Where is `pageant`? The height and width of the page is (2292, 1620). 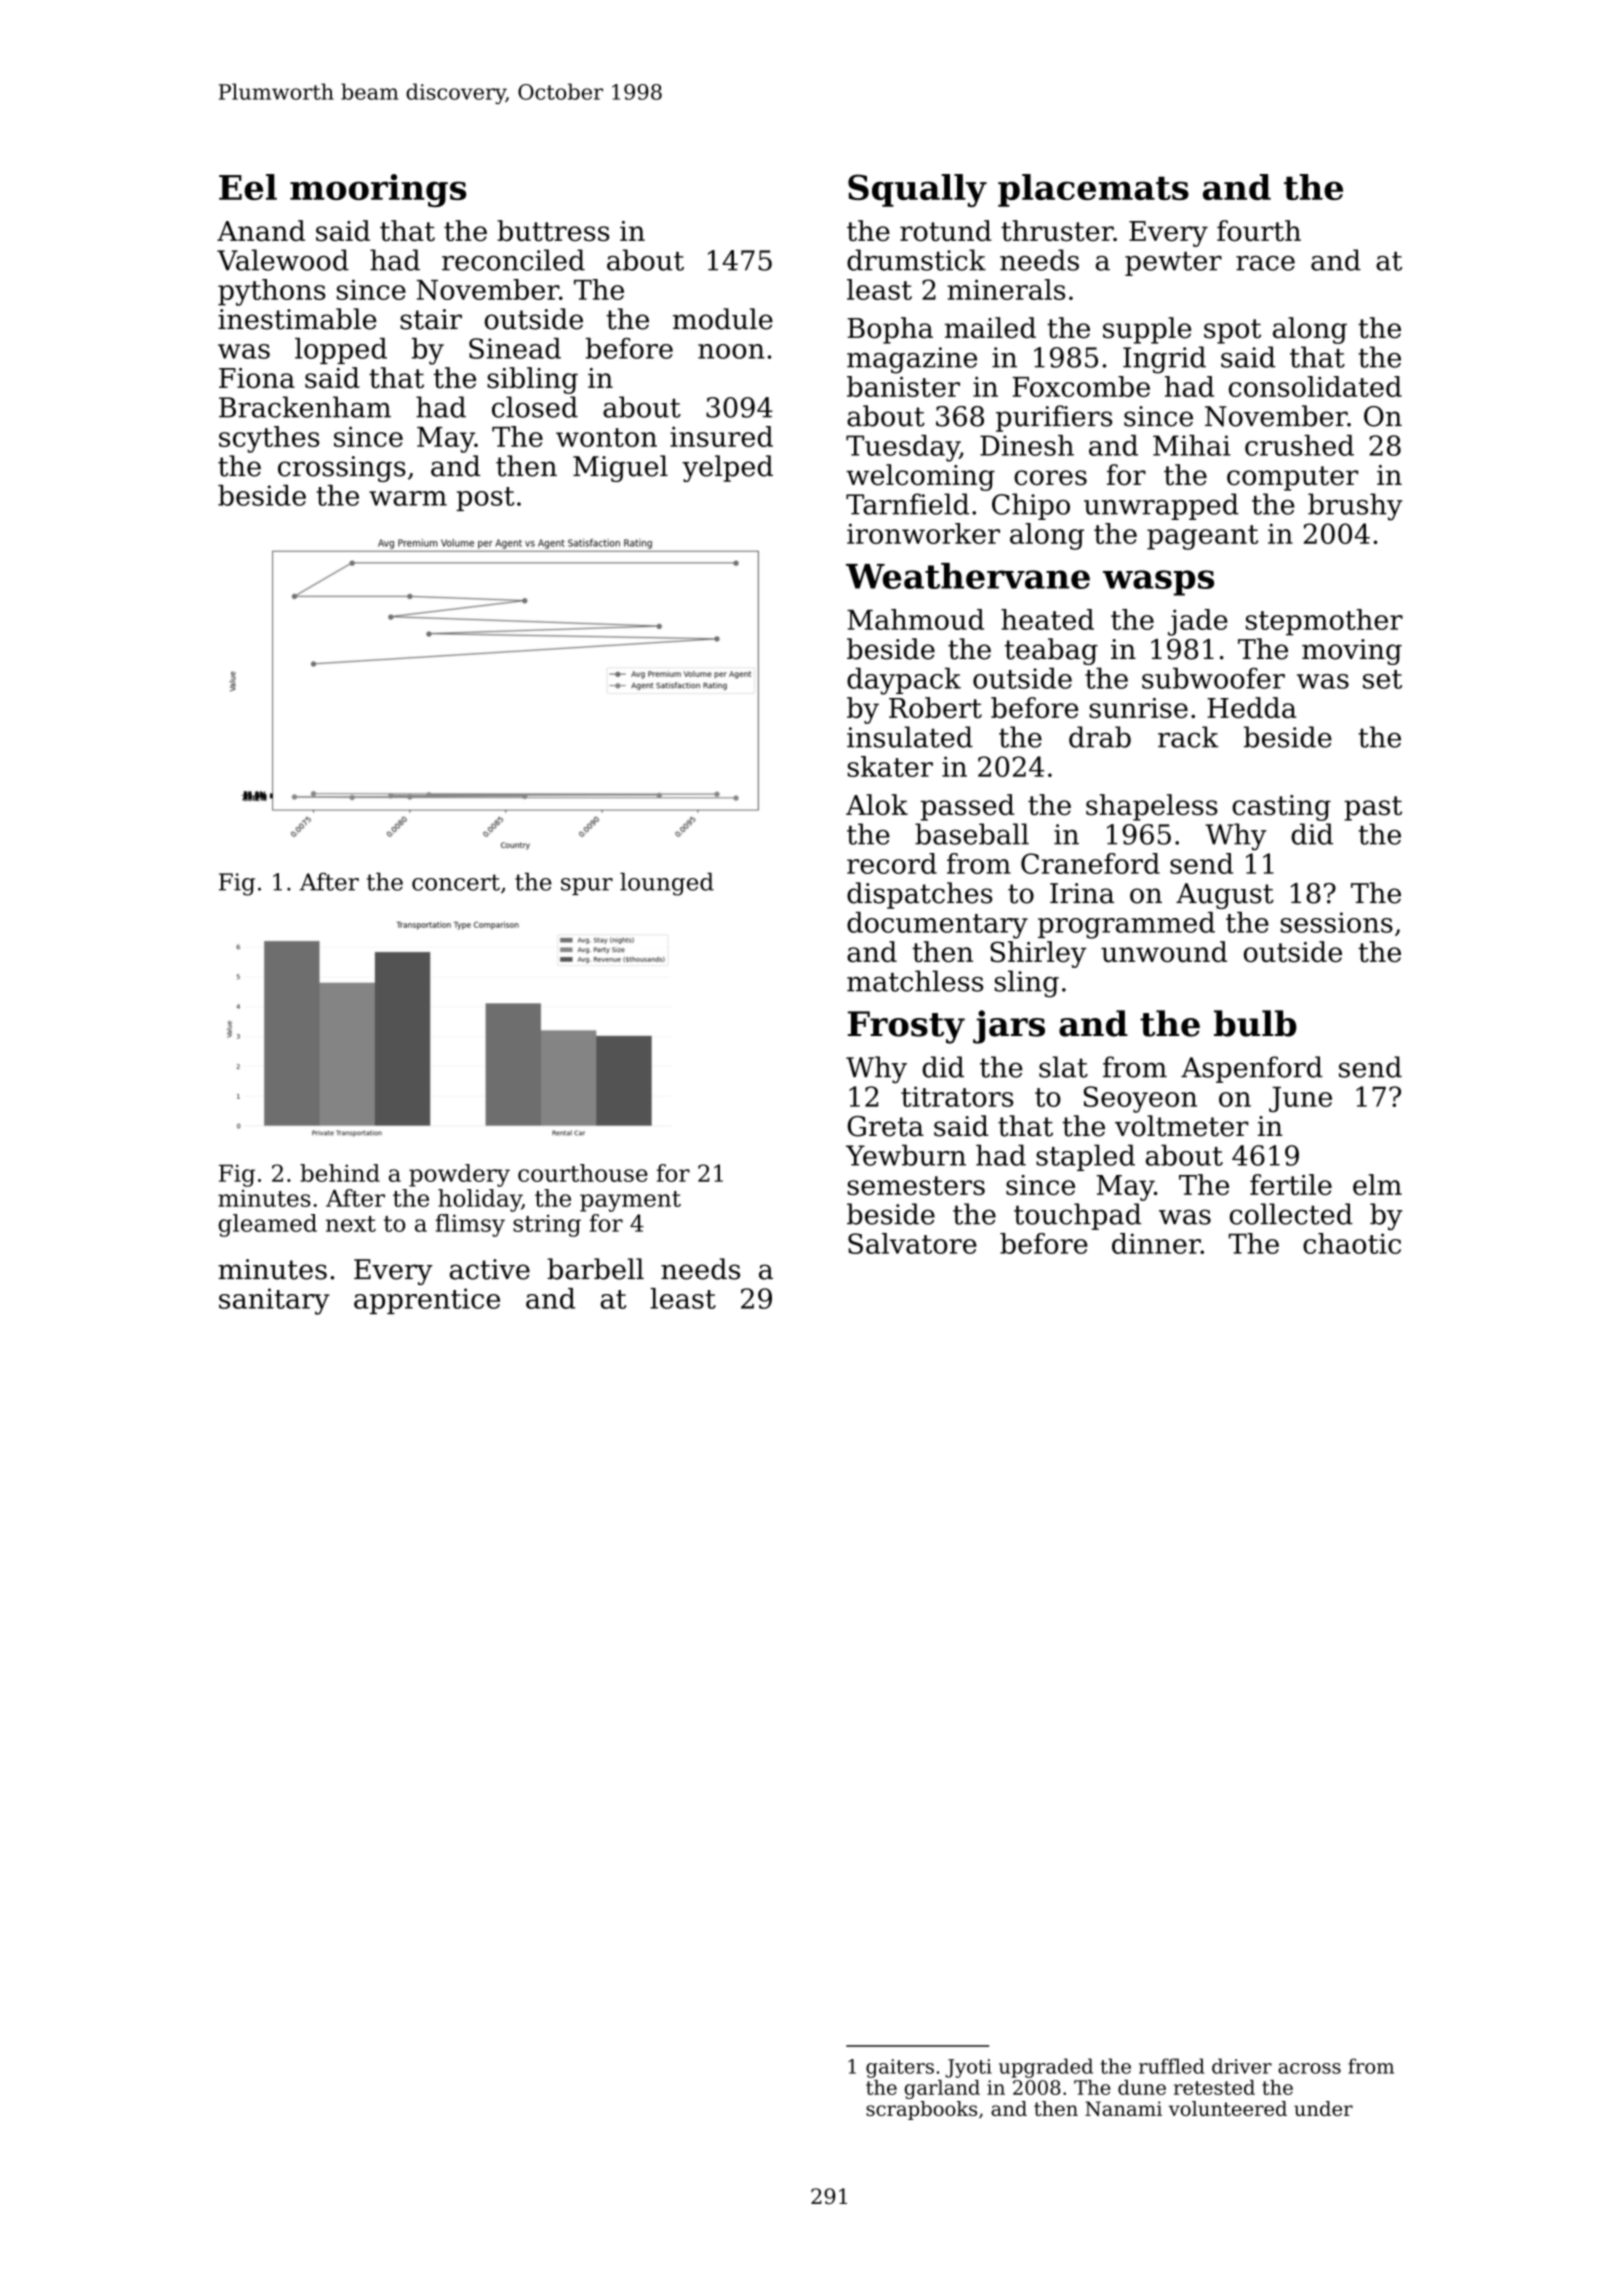 pageant is located at coordinates (1202, 537).
